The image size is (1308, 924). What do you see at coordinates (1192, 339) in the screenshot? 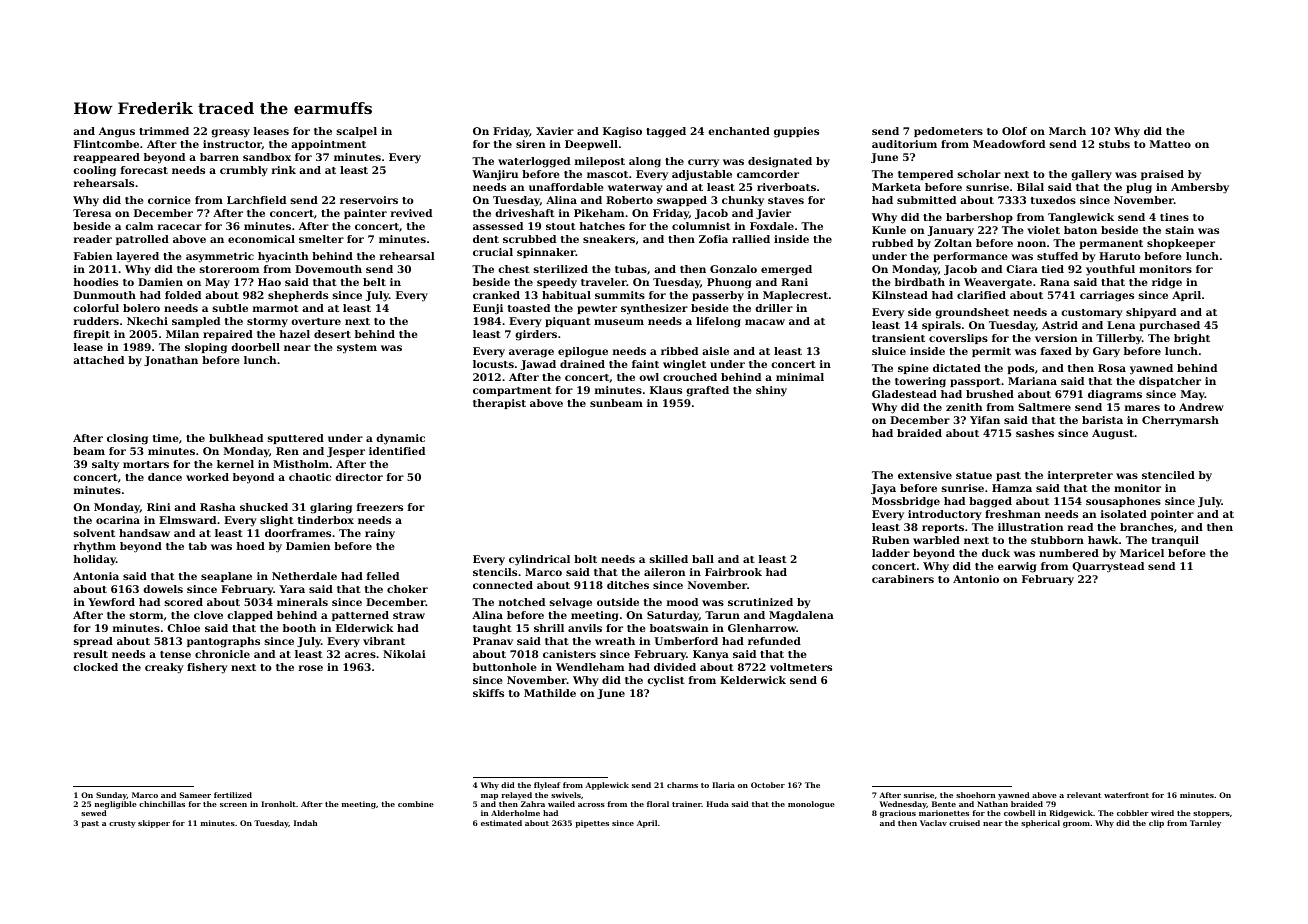
I see `bright` at bounding box center [1192, 339].
